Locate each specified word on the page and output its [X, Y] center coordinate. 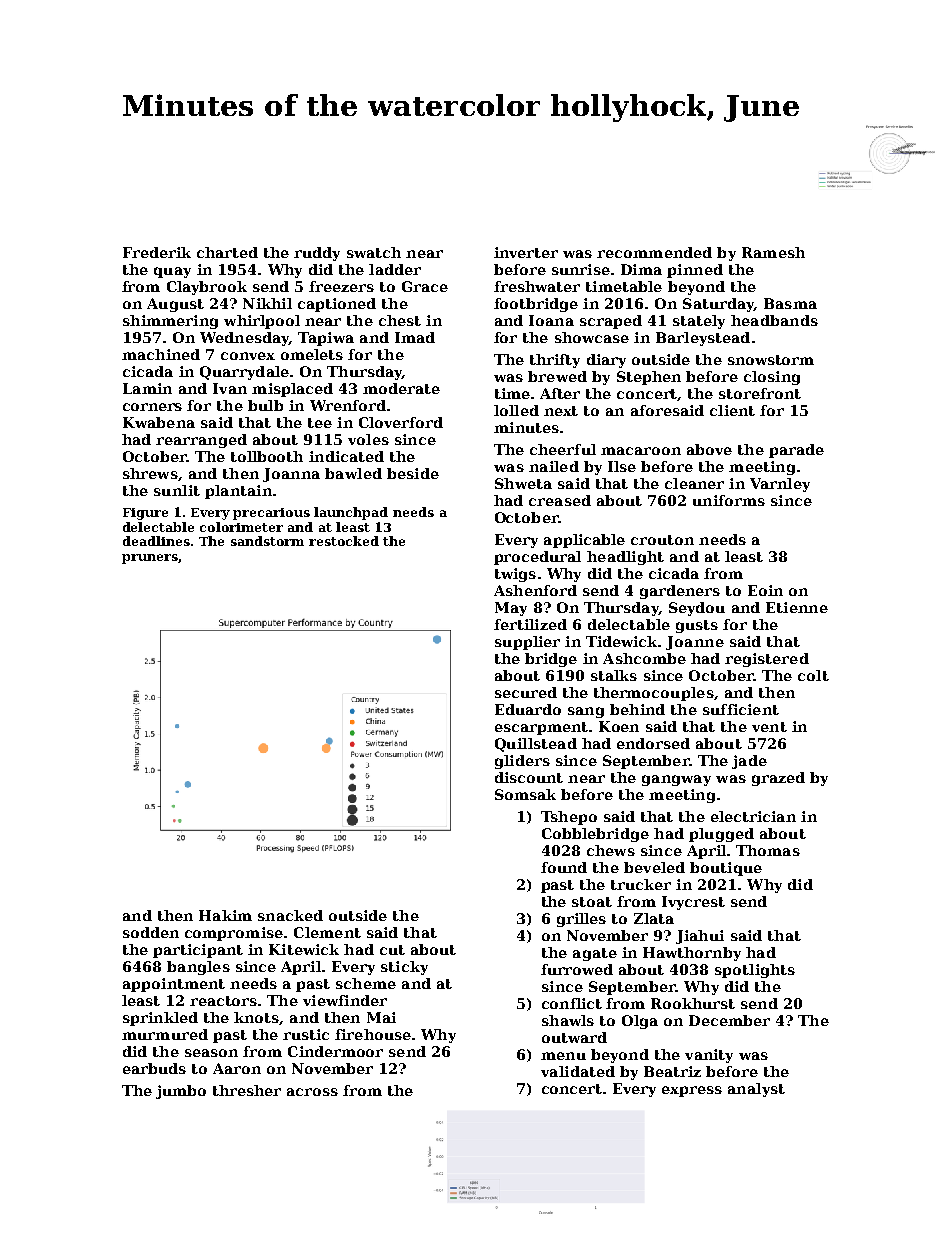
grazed [778, 779]
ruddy [317, 254]
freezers [341, 286]
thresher [247, 1090]
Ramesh [773, 252]
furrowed [577, 969]
